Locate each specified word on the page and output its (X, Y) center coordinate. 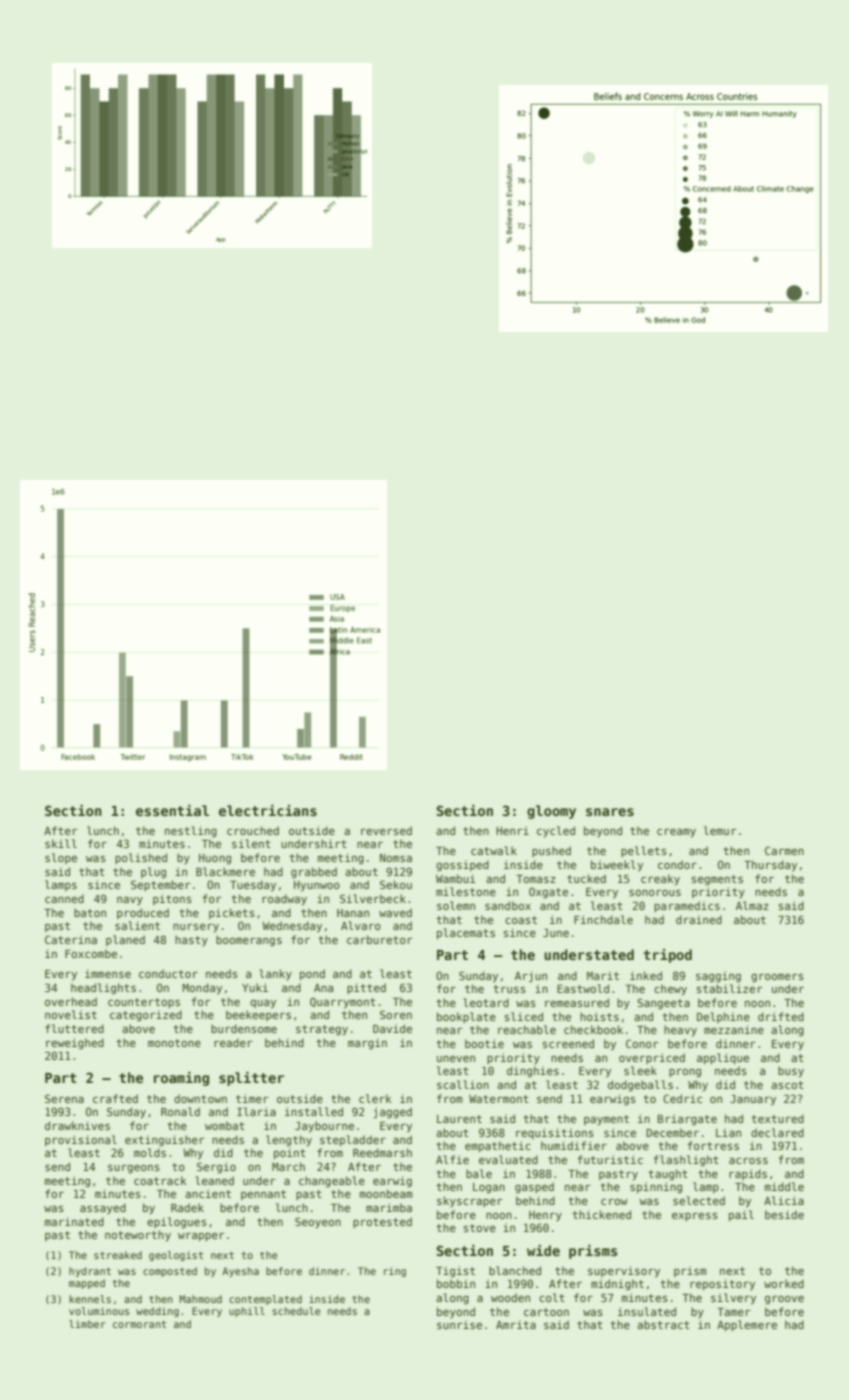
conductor (168, 973)
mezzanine (734, 1029)
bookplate (466, 1017)
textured (777, 1118)
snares (610, 812)
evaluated (508, 1159)
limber (87, 1324)
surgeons (134, 1168)
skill (61, 843)
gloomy (551, 812)
